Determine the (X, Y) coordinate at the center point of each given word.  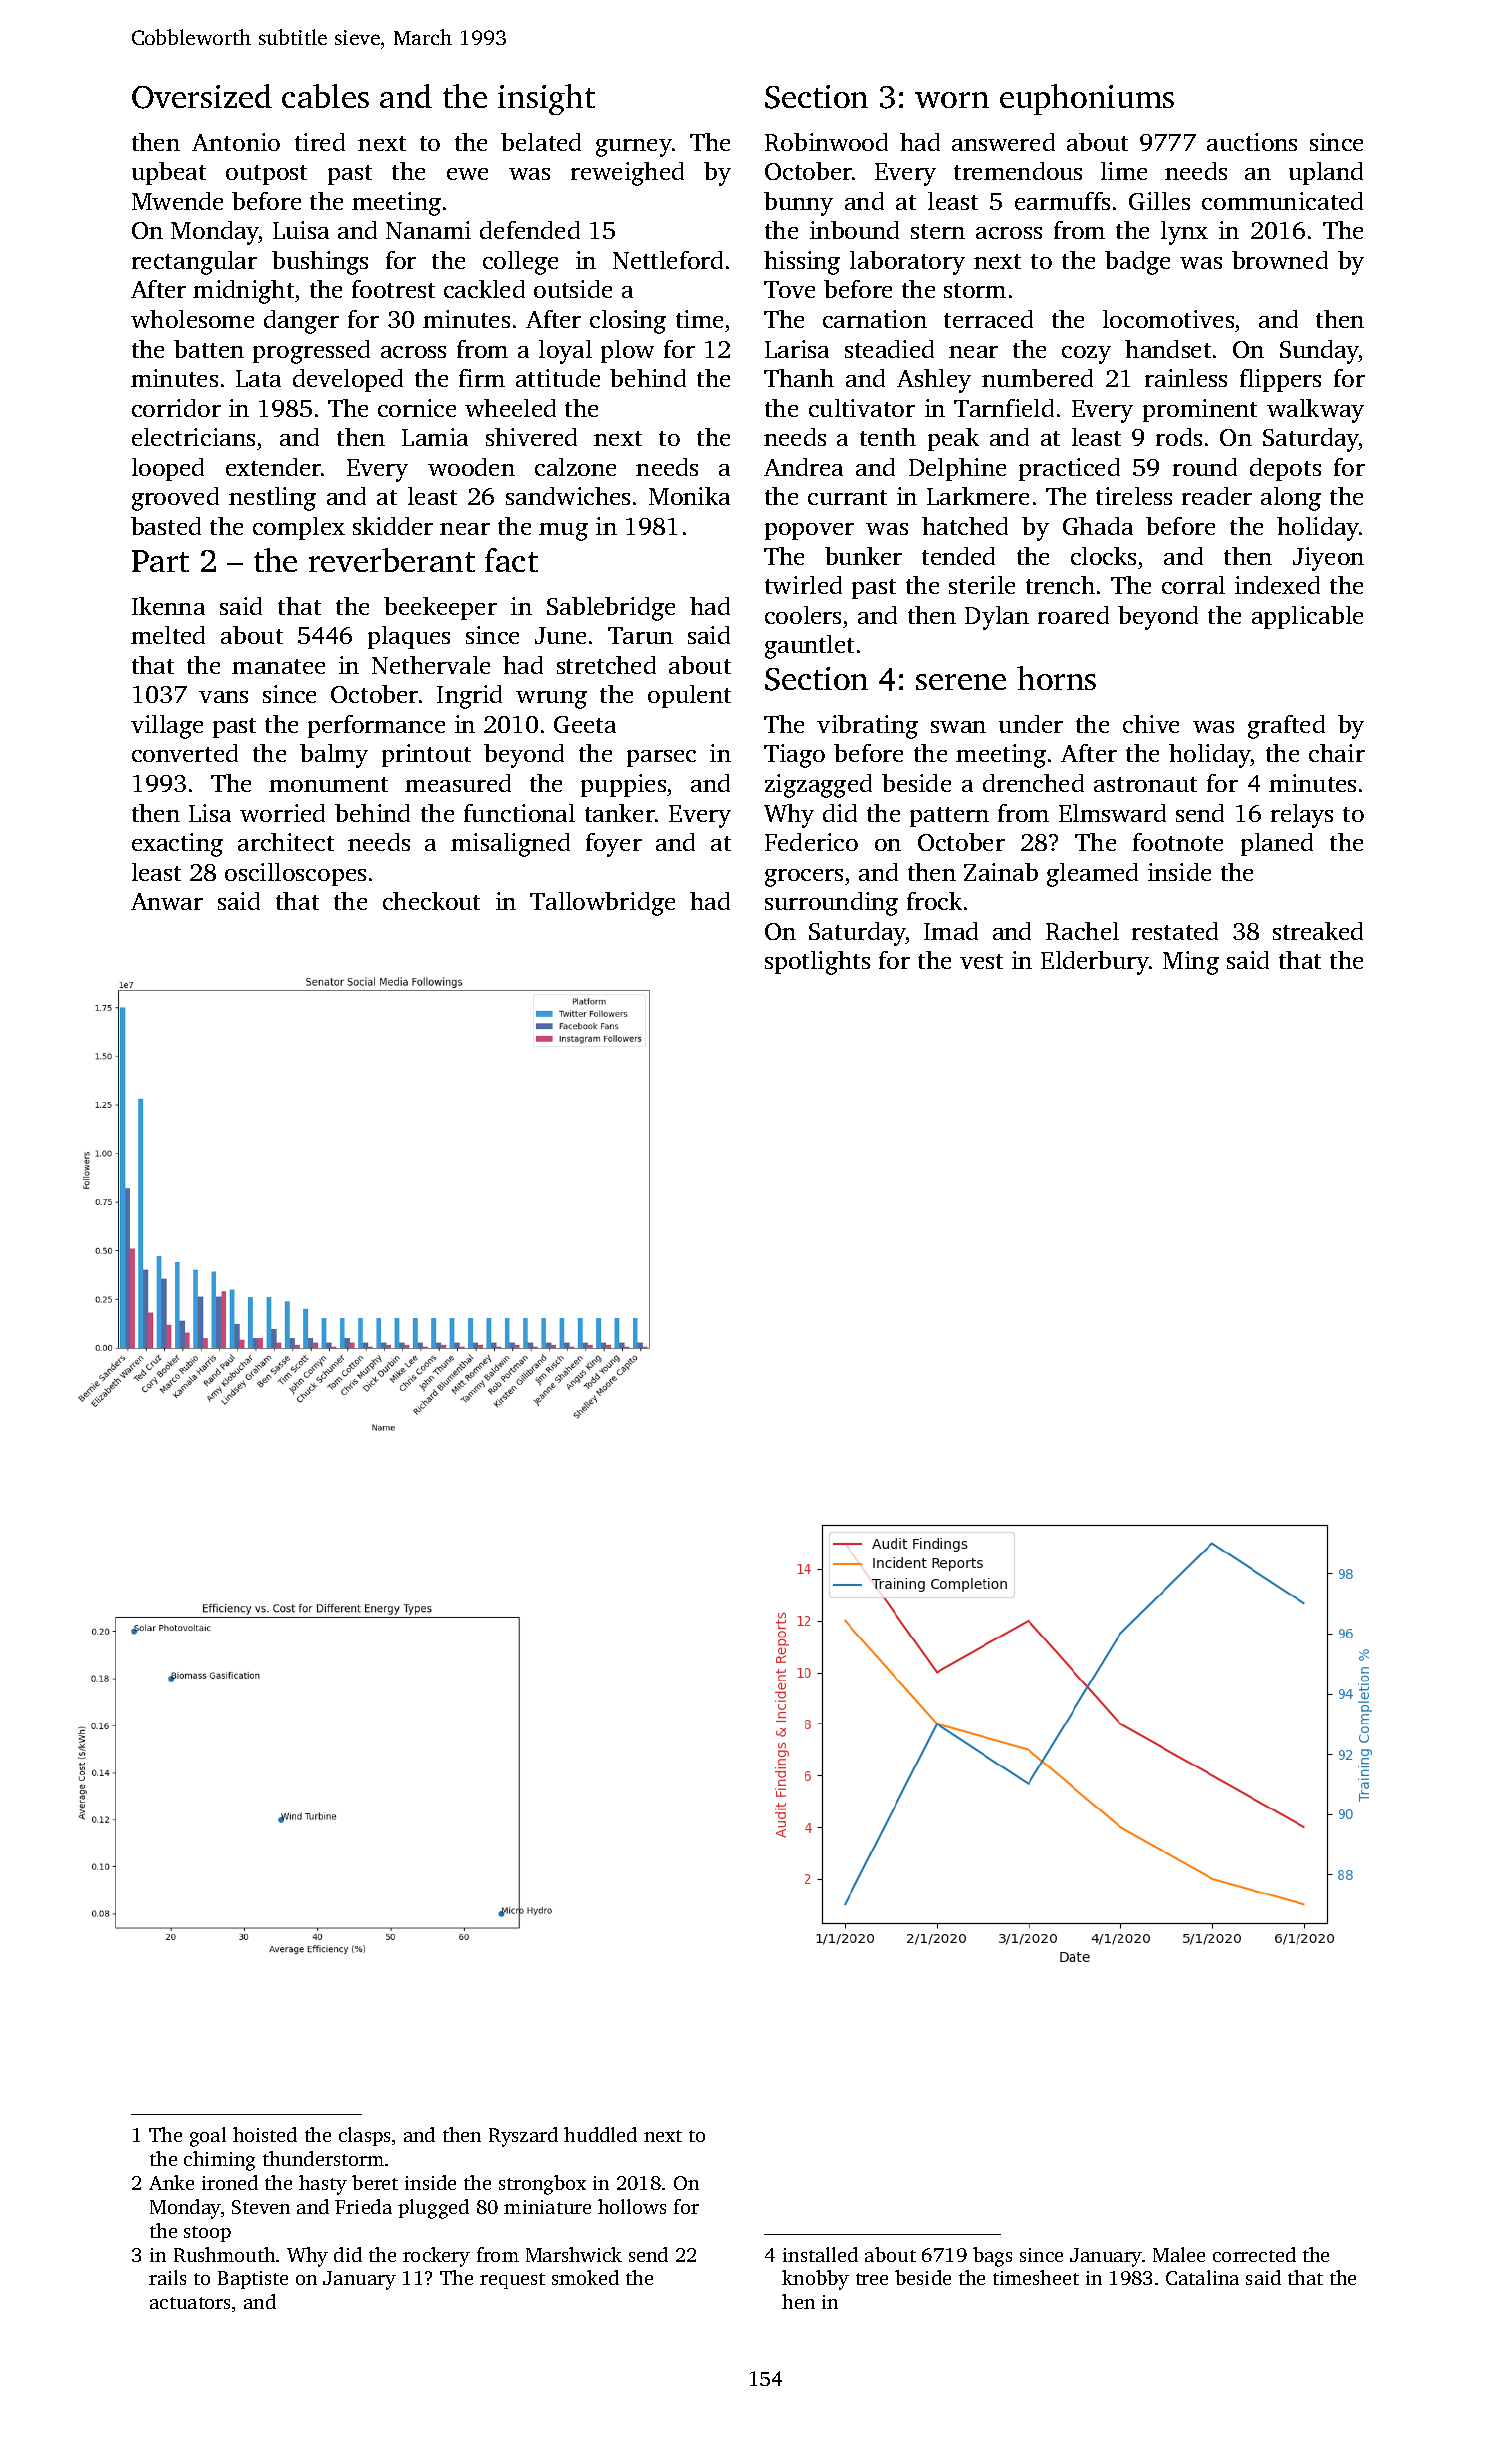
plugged (433, 2209)
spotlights (817, 963)
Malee (1179, 2254)
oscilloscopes (295, 874)
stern (938, 231)
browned (1280, 260)
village (167, 727)
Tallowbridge (602, 904)
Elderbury (1095, 963)
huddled (600, 2134)
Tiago (794, 756)
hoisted (265, 2134)
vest (981, 961)
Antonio (236, 142)
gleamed (1092, 875)
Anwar (167, 901)
